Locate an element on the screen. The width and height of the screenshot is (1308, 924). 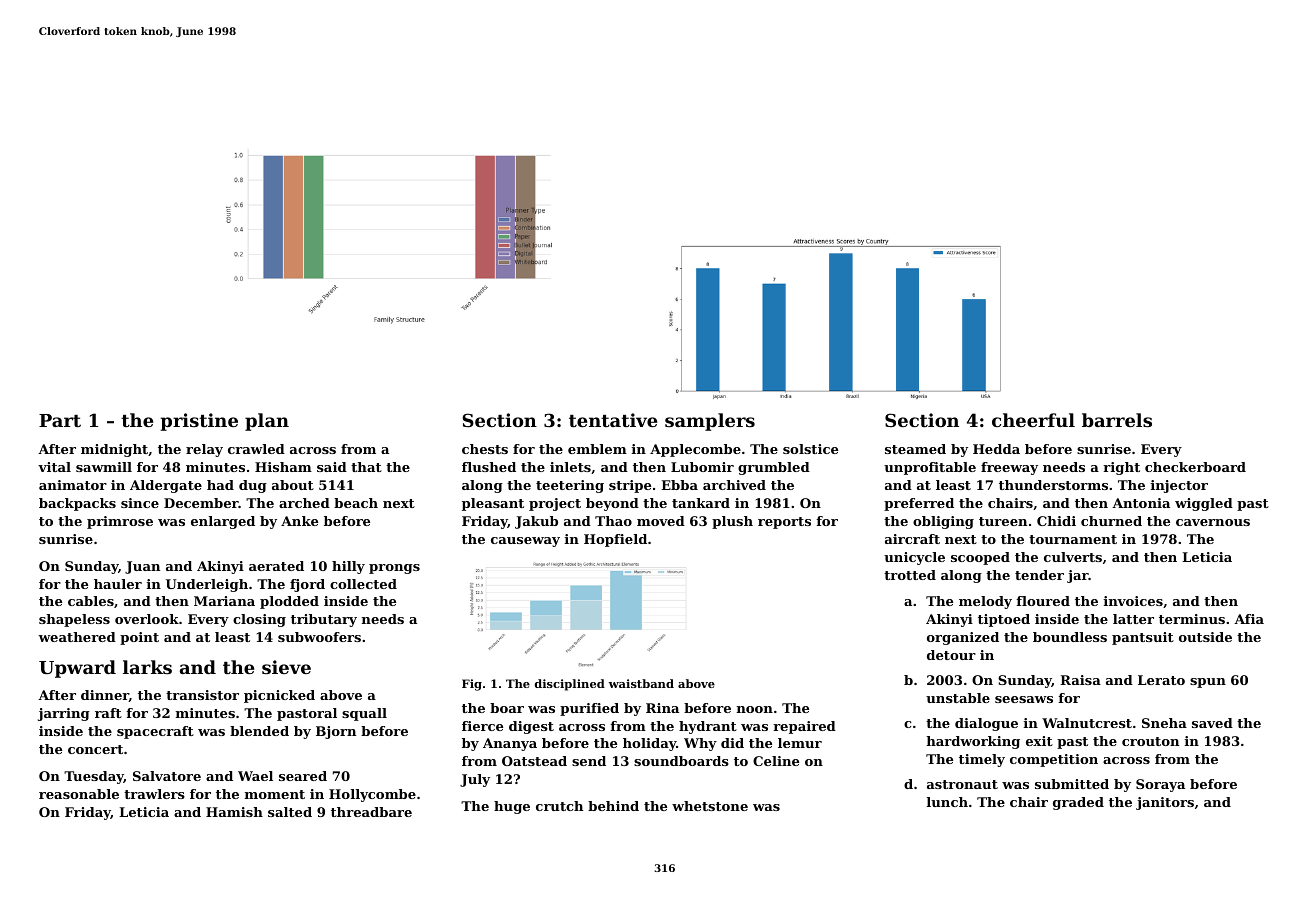
Ebba is located at coordinates (679, 485).
